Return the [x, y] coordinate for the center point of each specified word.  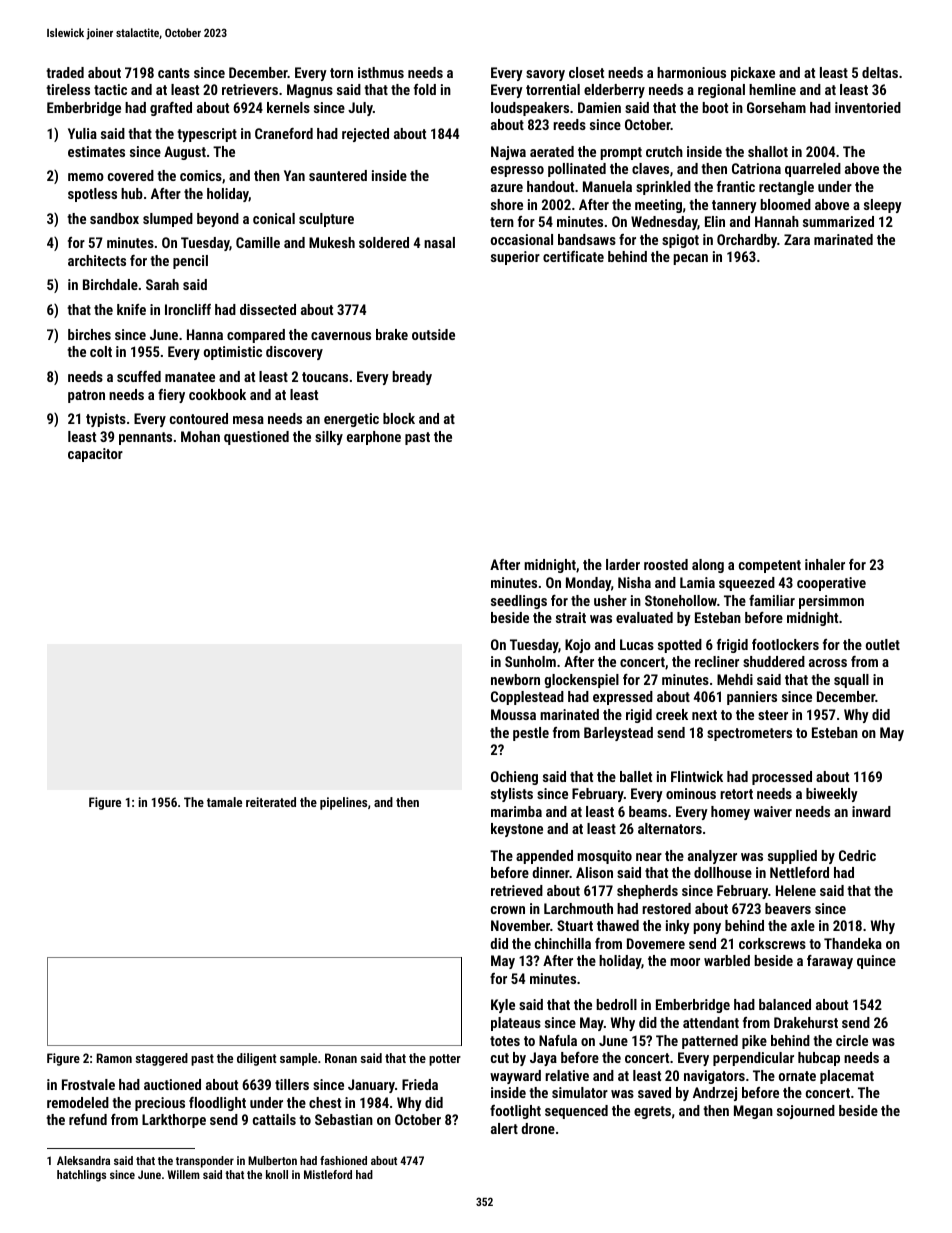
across [828, 663]
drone [538, 1128]
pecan [690, 259]
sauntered [338, 175]
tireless [68, 89]
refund [88, 1119]
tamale [224, 802]
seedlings [519, 602]
